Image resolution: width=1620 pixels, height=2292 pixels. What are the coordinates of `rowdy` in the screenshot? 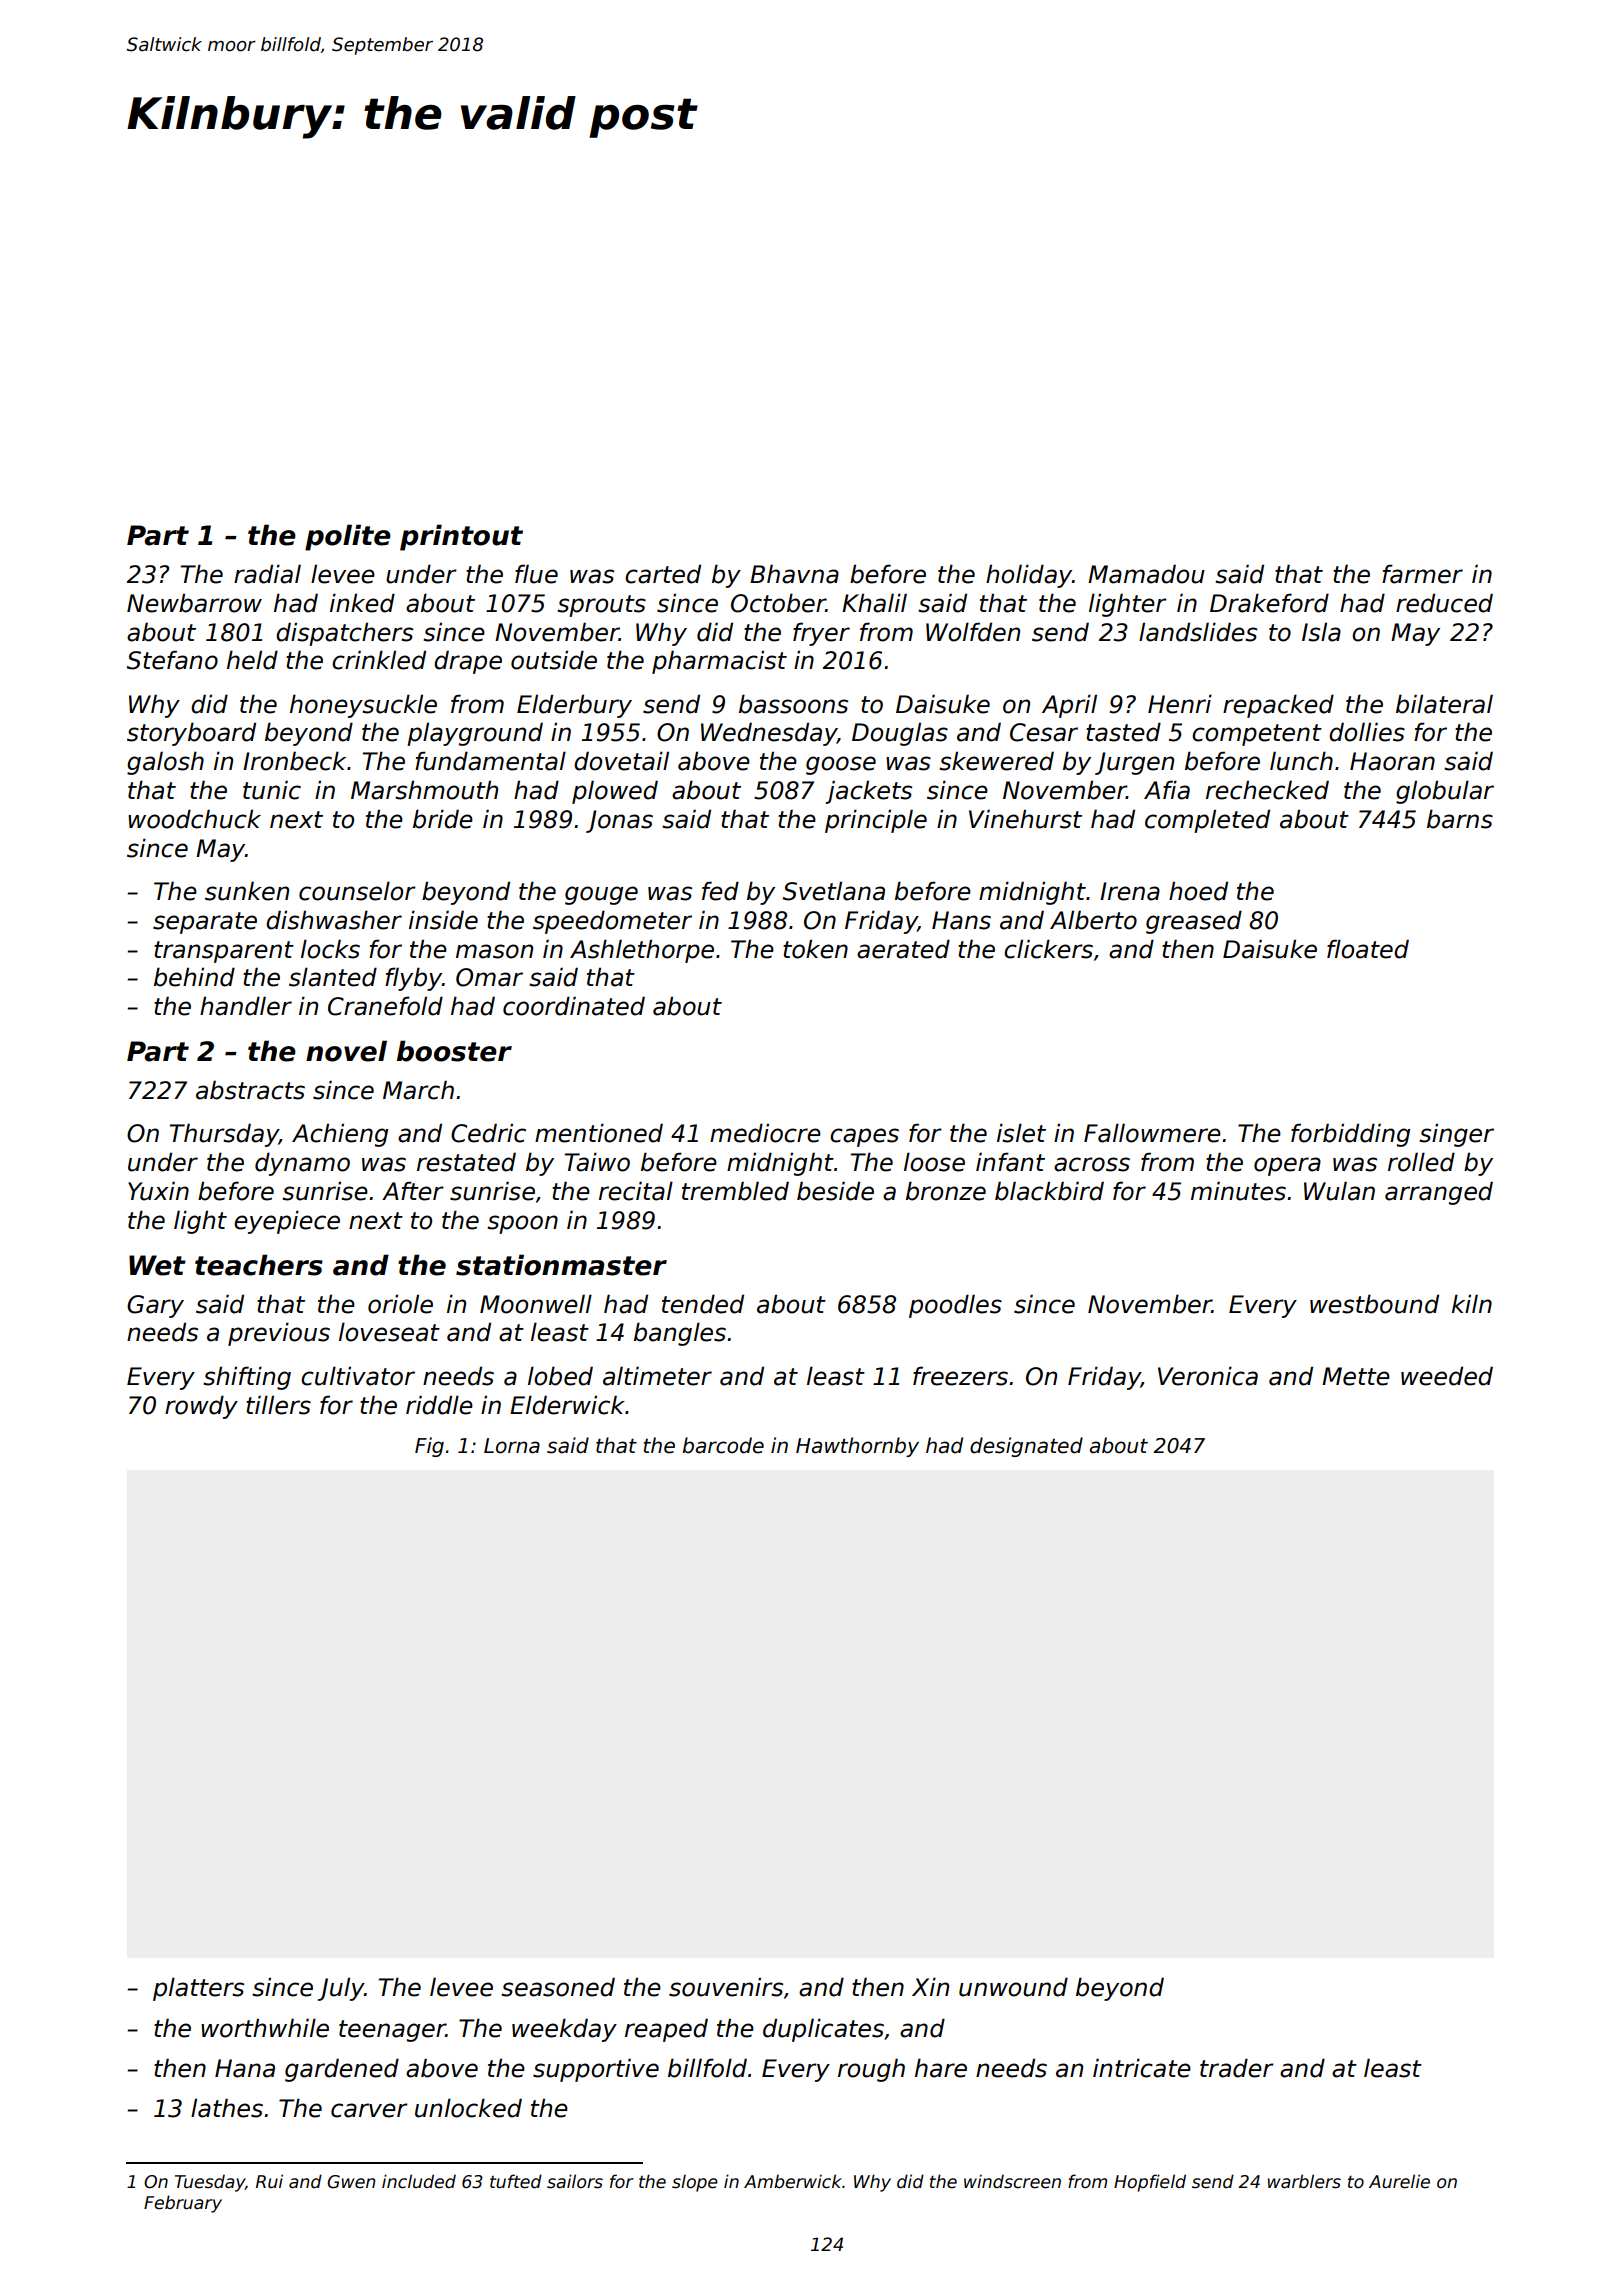 It's located at (201, 1407).
